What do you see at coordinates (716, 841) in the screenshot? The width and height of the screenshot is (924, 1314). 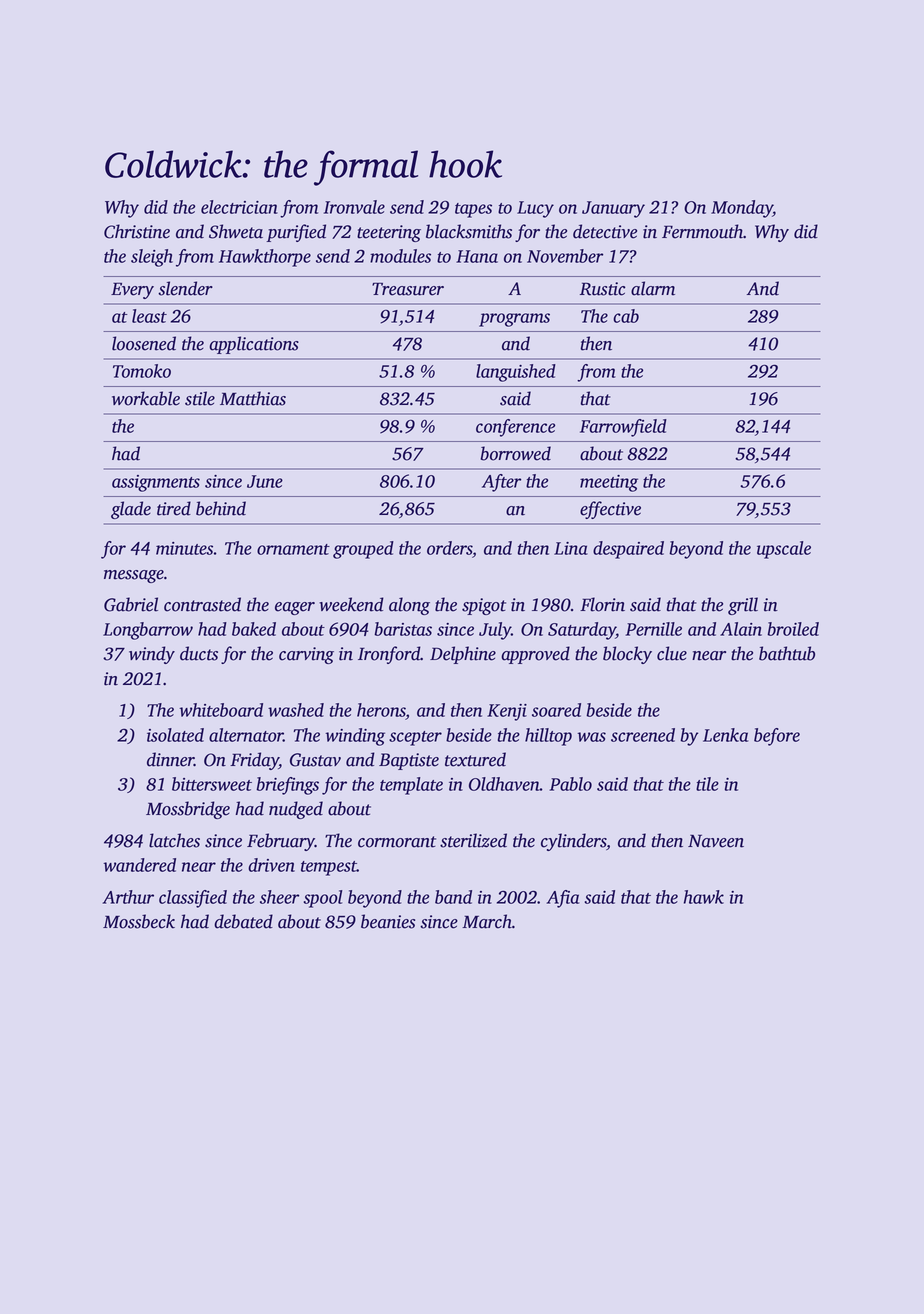 I see `Naveen` at bounding box center [716, 841].
